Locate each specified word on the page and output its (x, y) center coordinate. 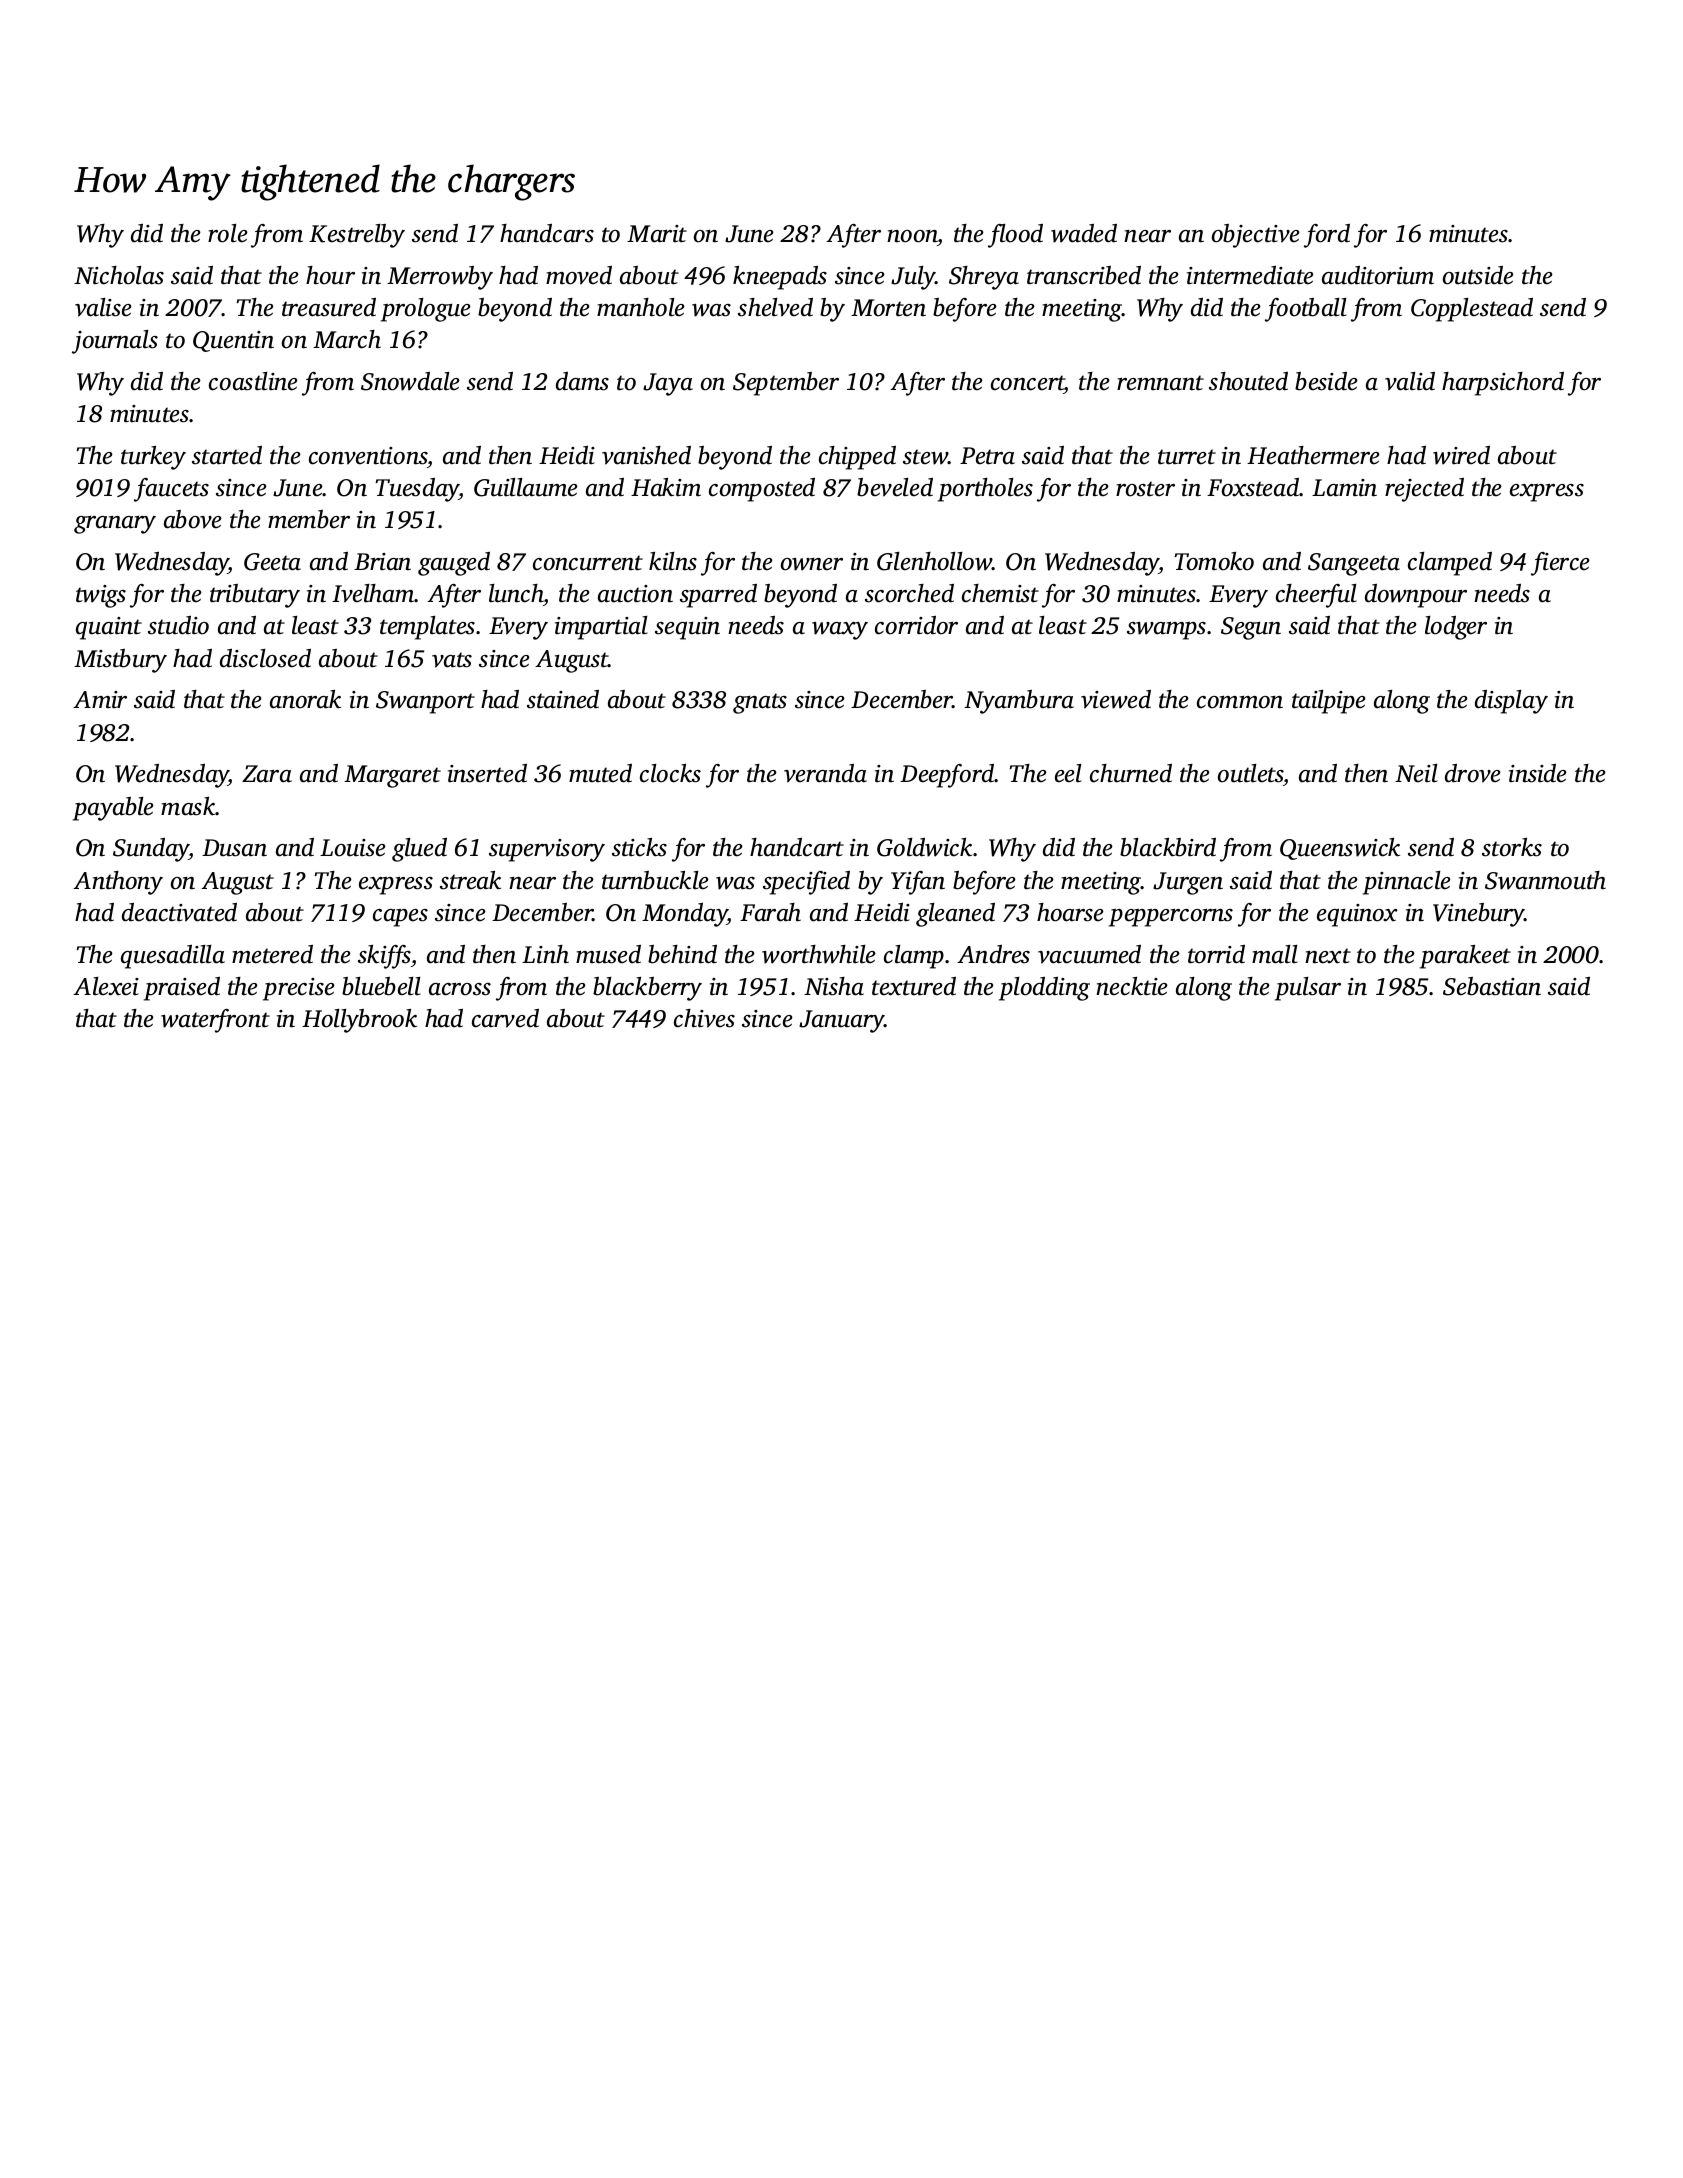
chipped (857, 458)
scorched (909, 593)
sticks (639, 847)
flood (1015, 236)
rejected (1424, 490)
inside (1538, 773)
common (1240, 702)
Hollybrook (359, 1021)
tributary (255, 596)
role (228, 233)
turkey (153, 458)
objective (1256, 236)
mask (188, 806)
